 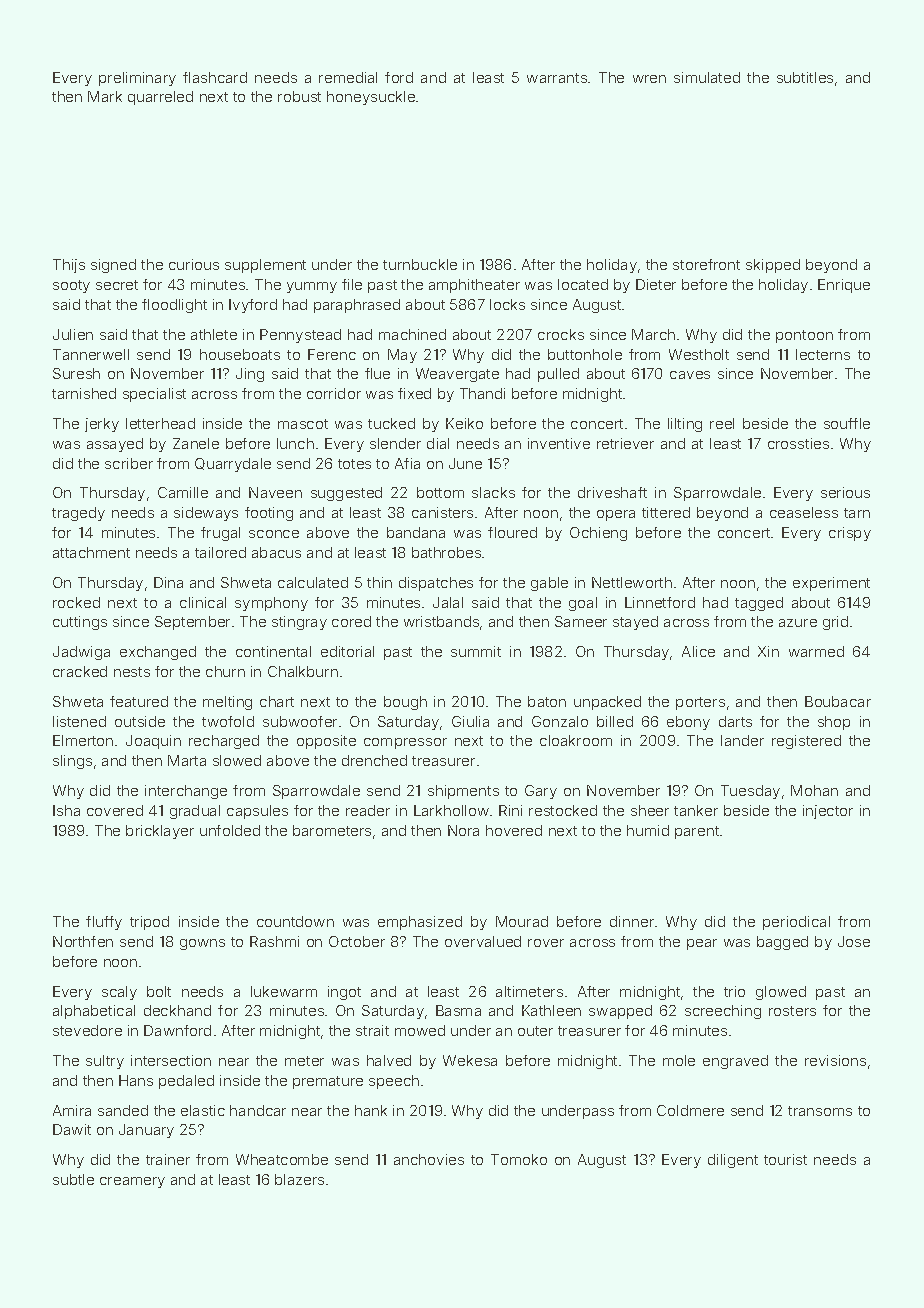 I want to click on Dieter, so click(x=656, y=284).
